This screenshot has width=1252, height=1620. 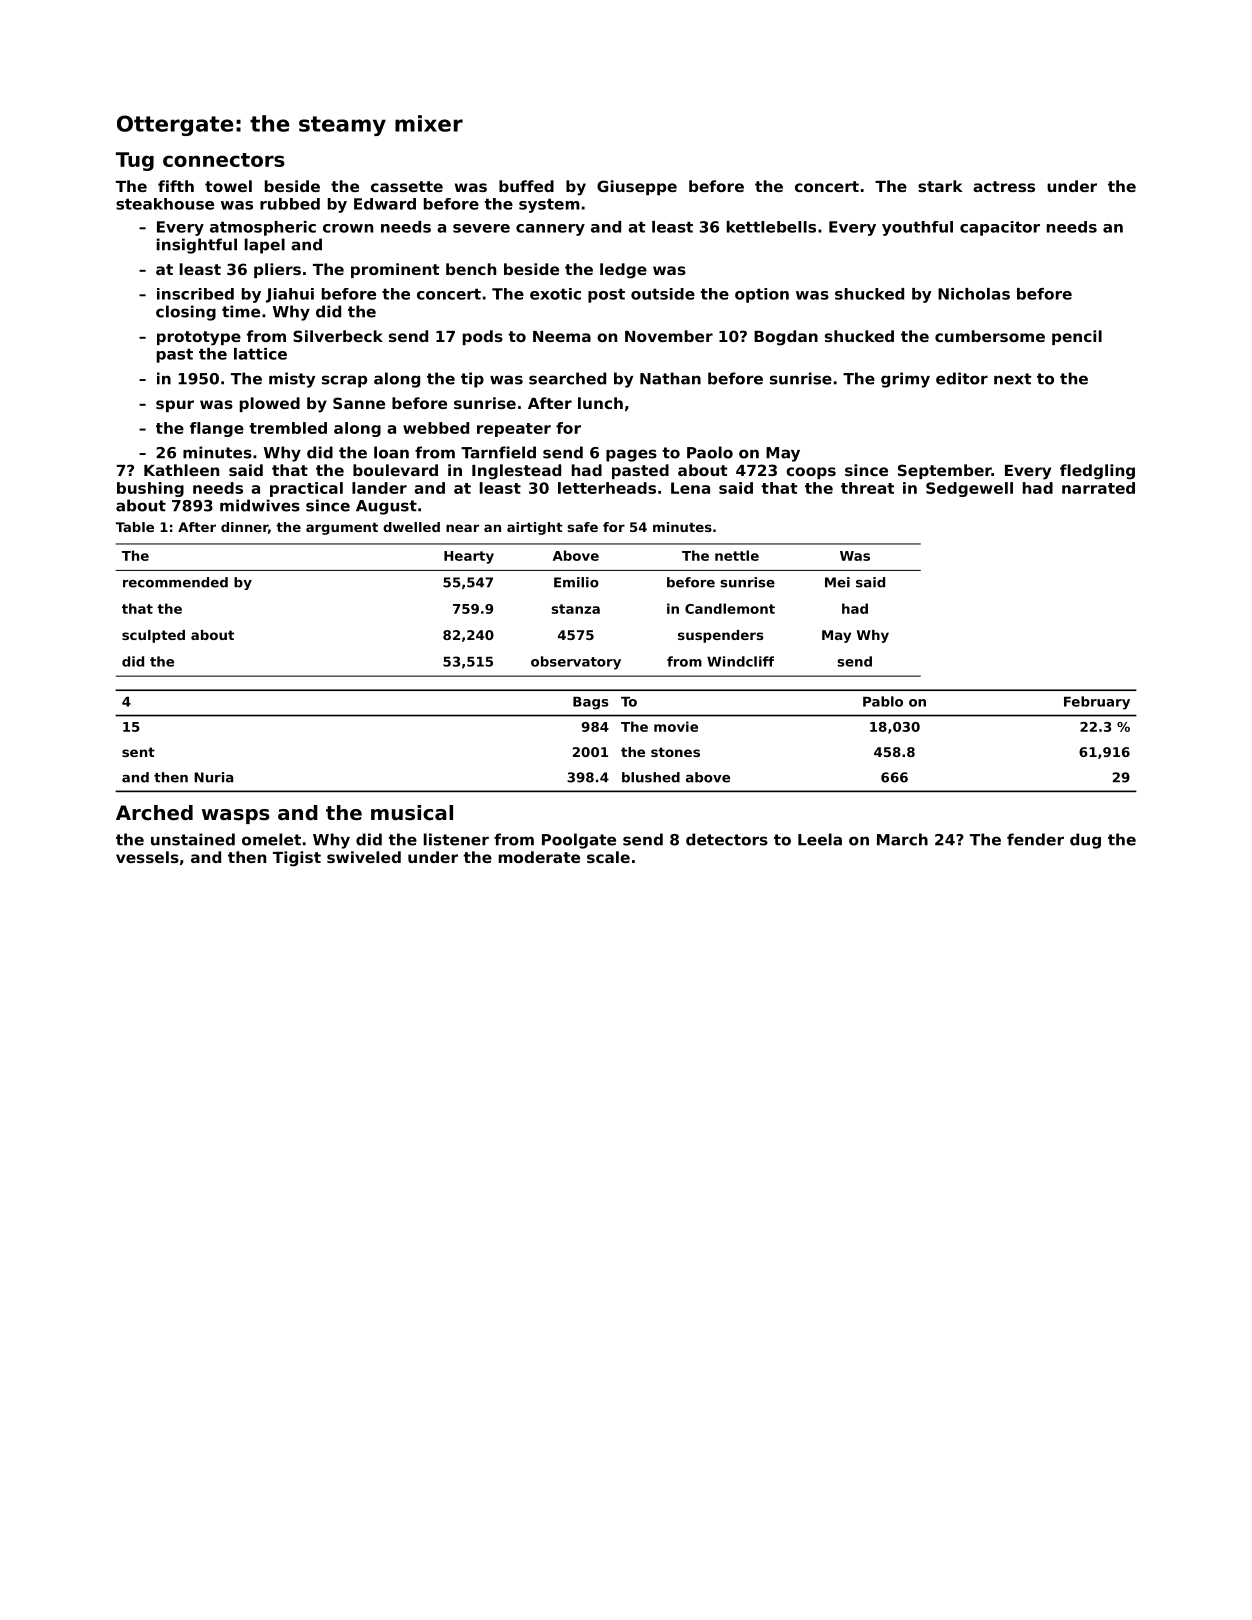 I want to click on lander, so click(x=379, y=488).
